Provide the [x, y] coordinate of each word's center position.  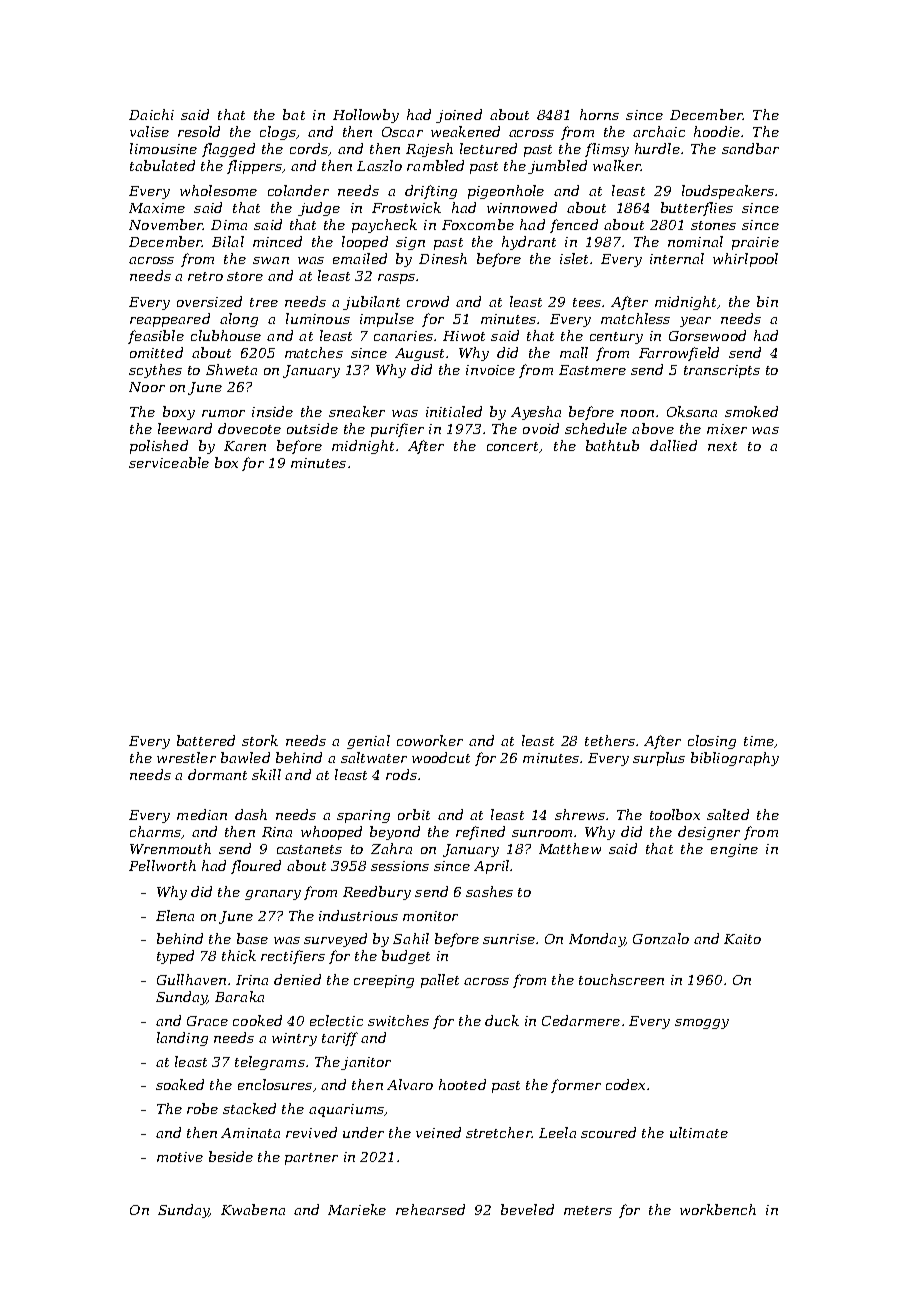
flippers [254, 167]
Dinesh [443, 258]
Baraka [239, 996]
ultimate [699, 1132]
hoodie [717, 131]
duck [502, 1020]
